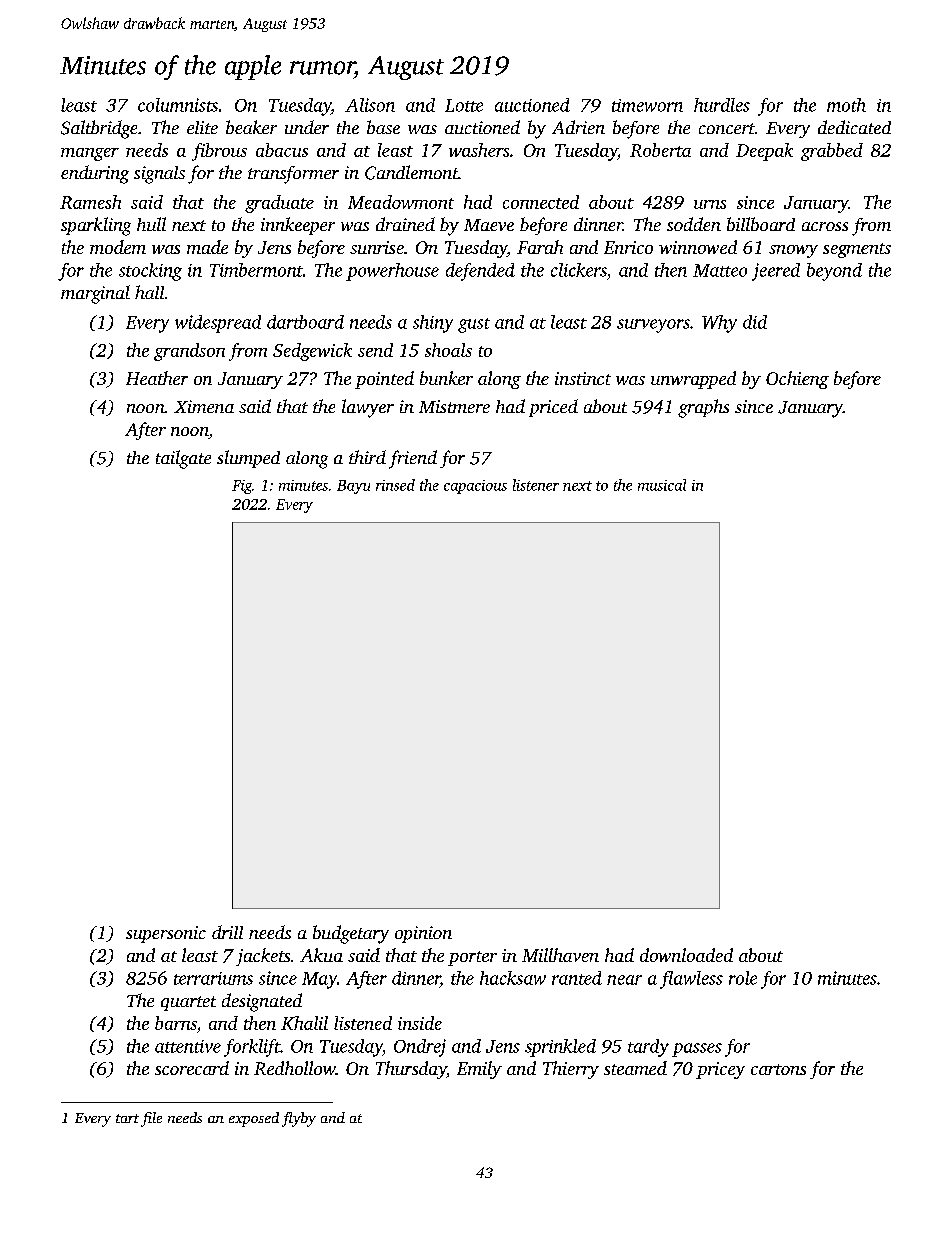 This document has height=1233, width=952. What do you see at coordinates (686, 955) in the document?
I see `downloaded` at bounding box center [686, 955].
